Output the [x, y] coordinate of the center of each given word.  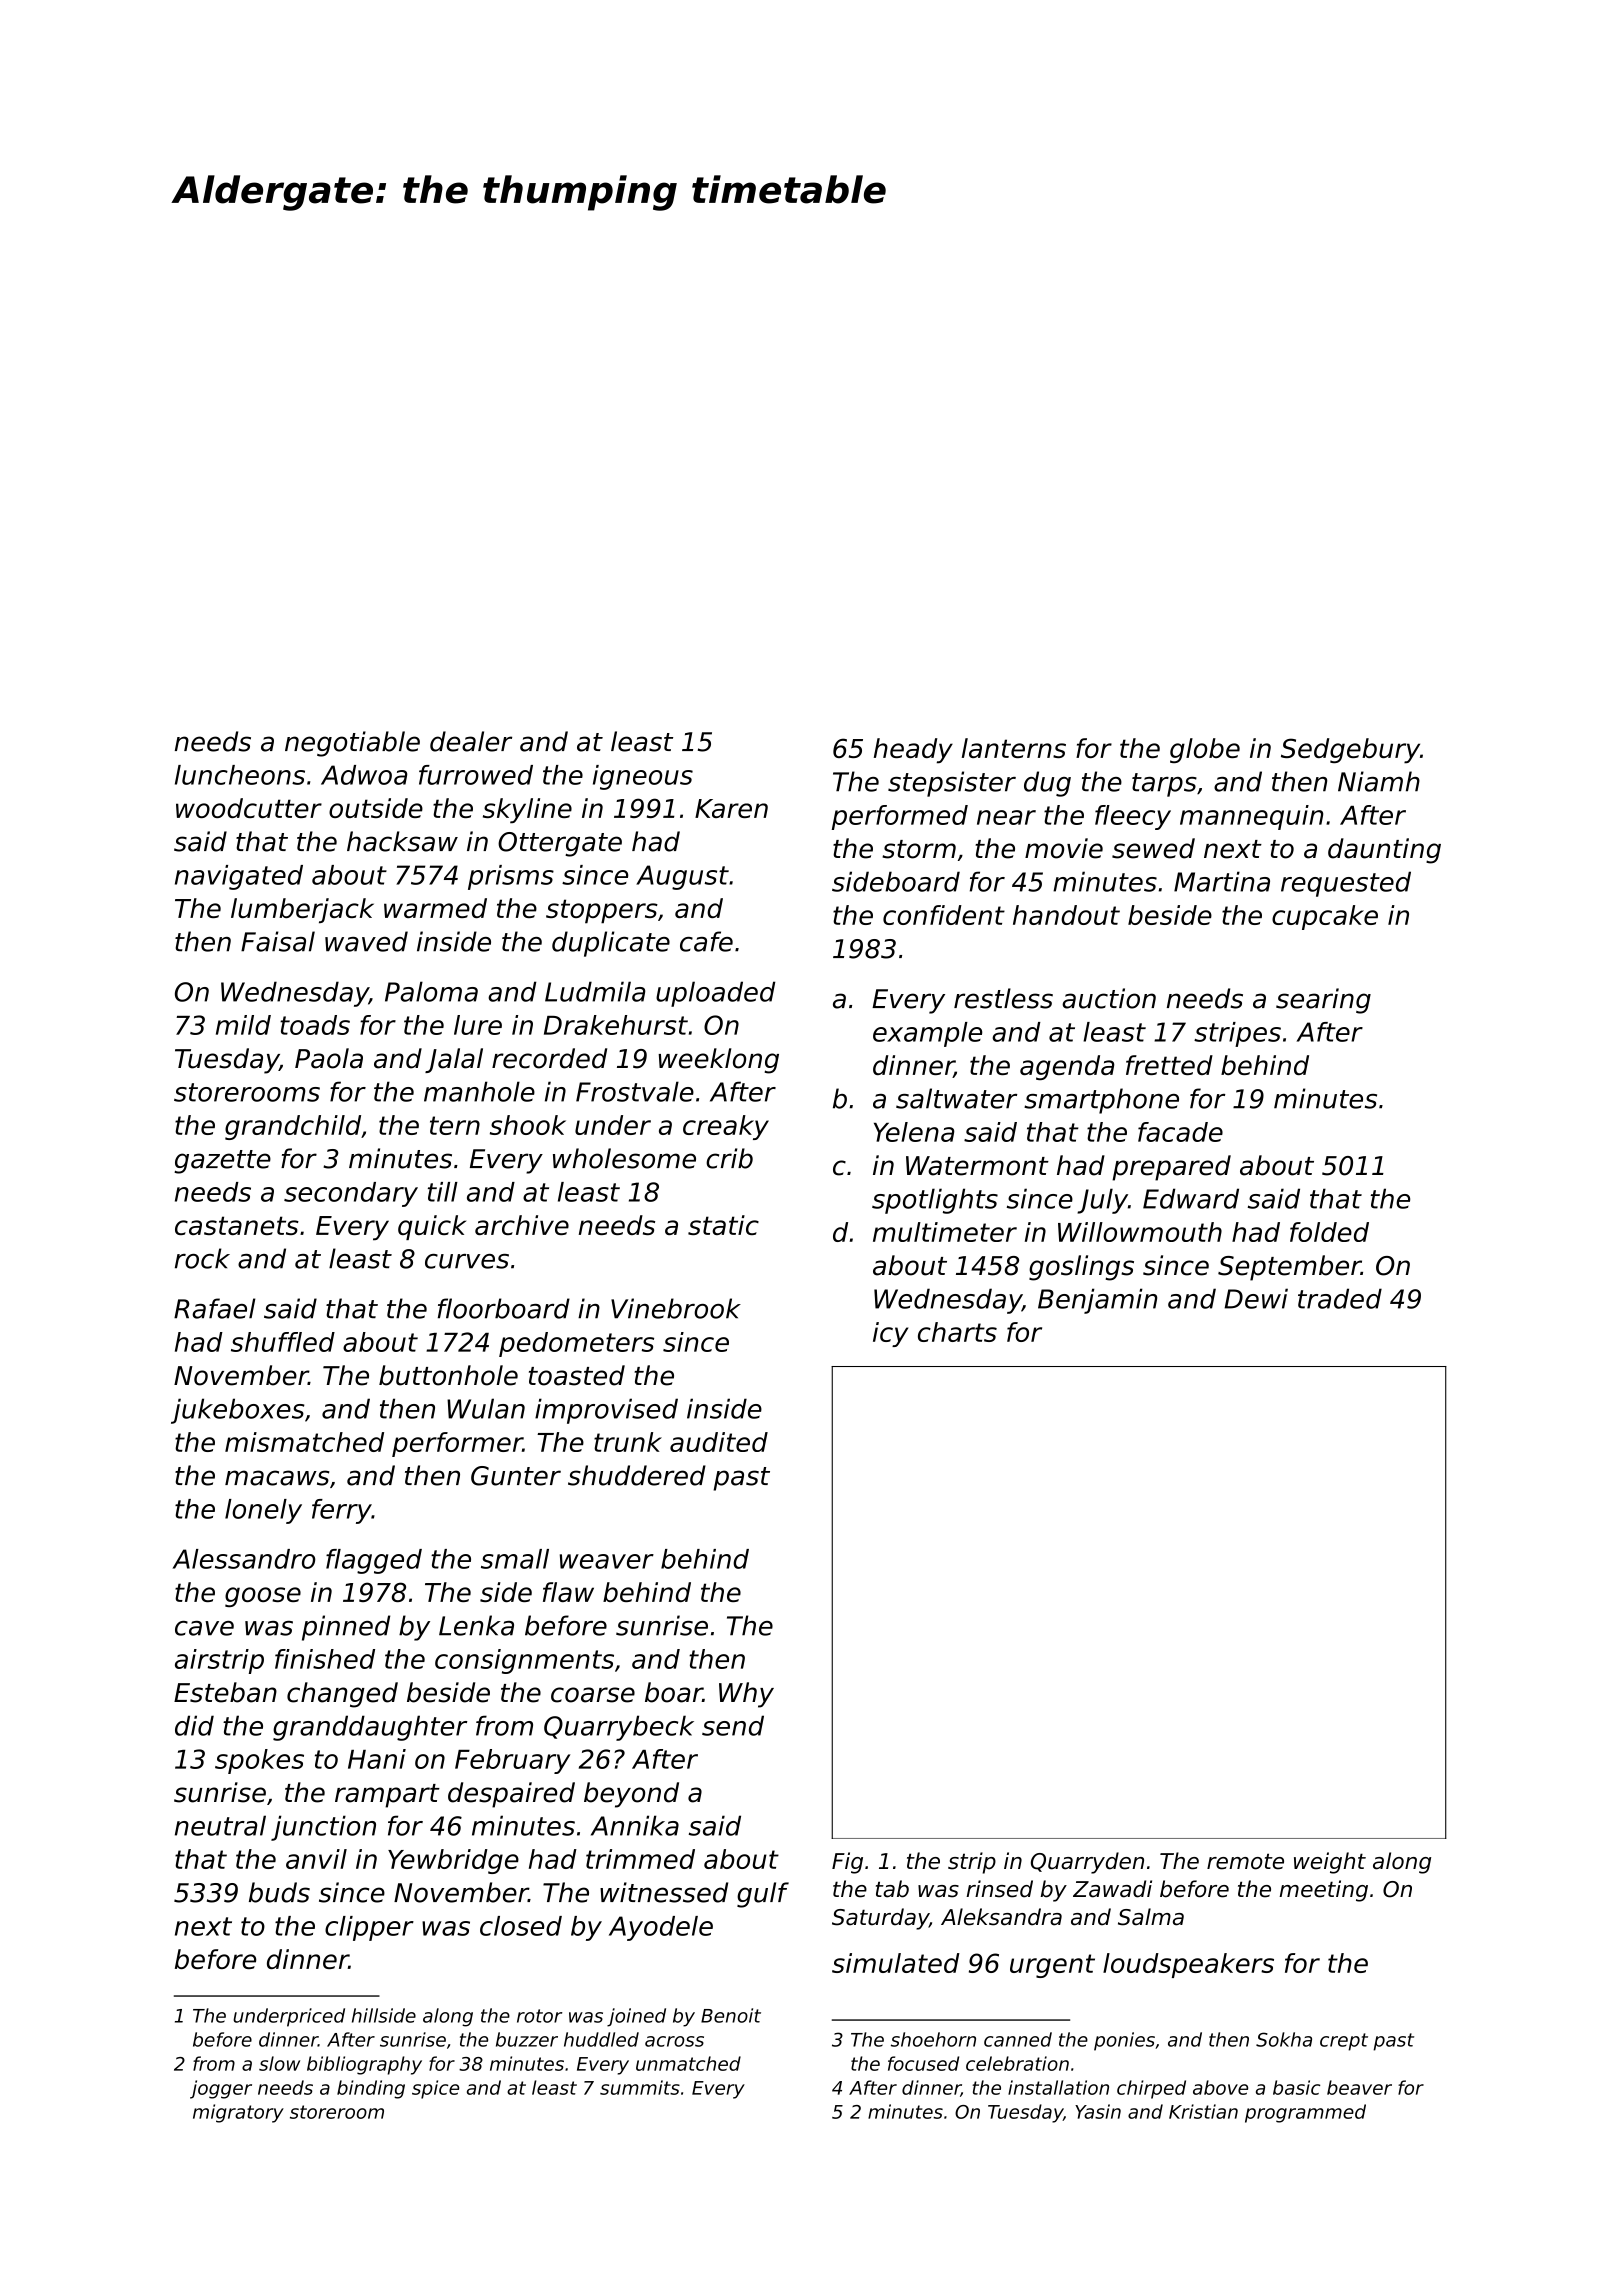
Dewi [1256, 1298]
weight [1330, 1863]
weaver [607, 1561]
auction [1109, 998]
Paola [329, 1058]
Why [746, 1695]
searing [1323, 1001]
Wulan [486, 1408]
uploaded [715, 994]
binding [371, 2089]
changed [342, 1695]
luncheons [240, 775]
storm [919, 849]
